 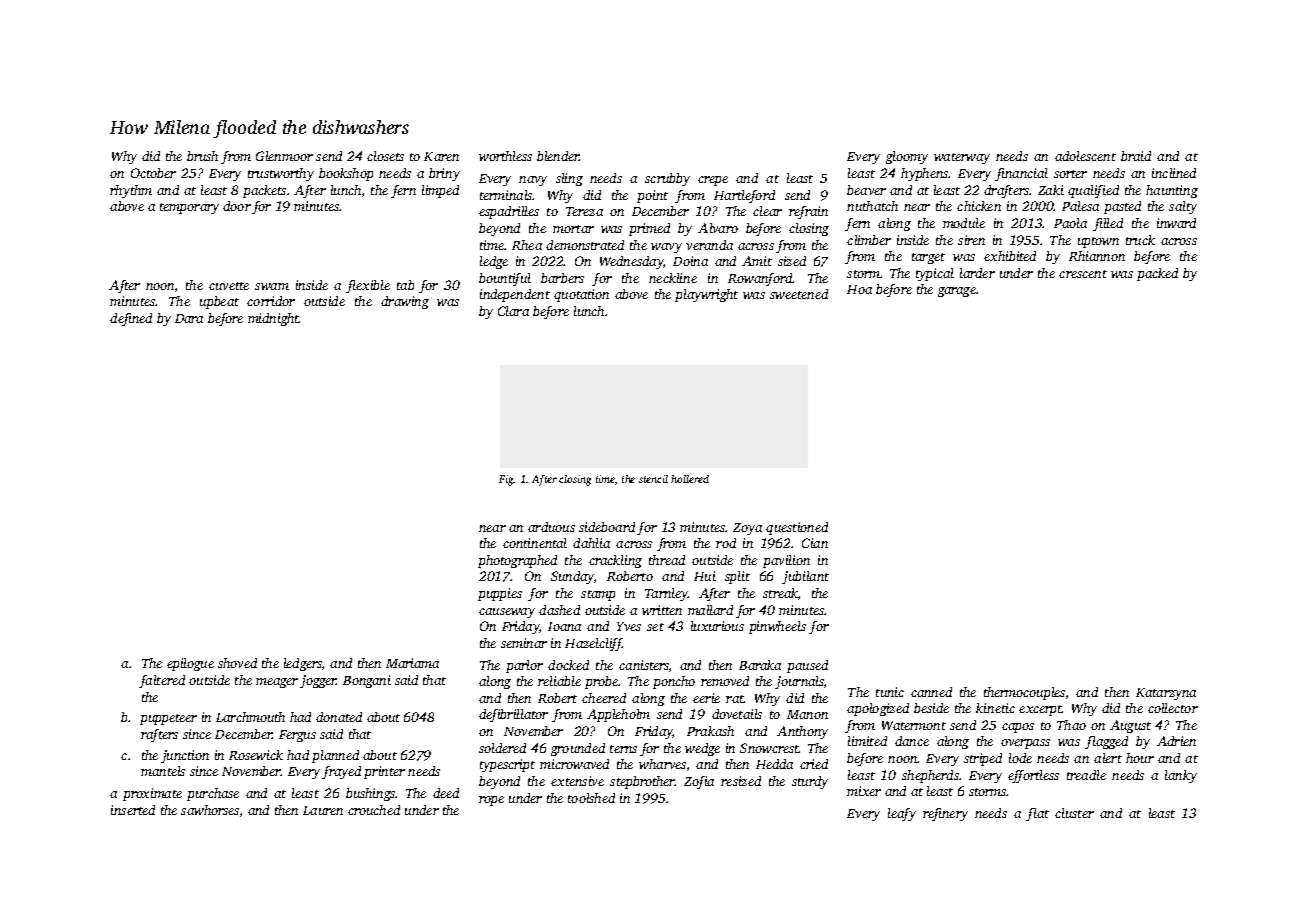 I want to click on terns, so click(x=623, y=749).
